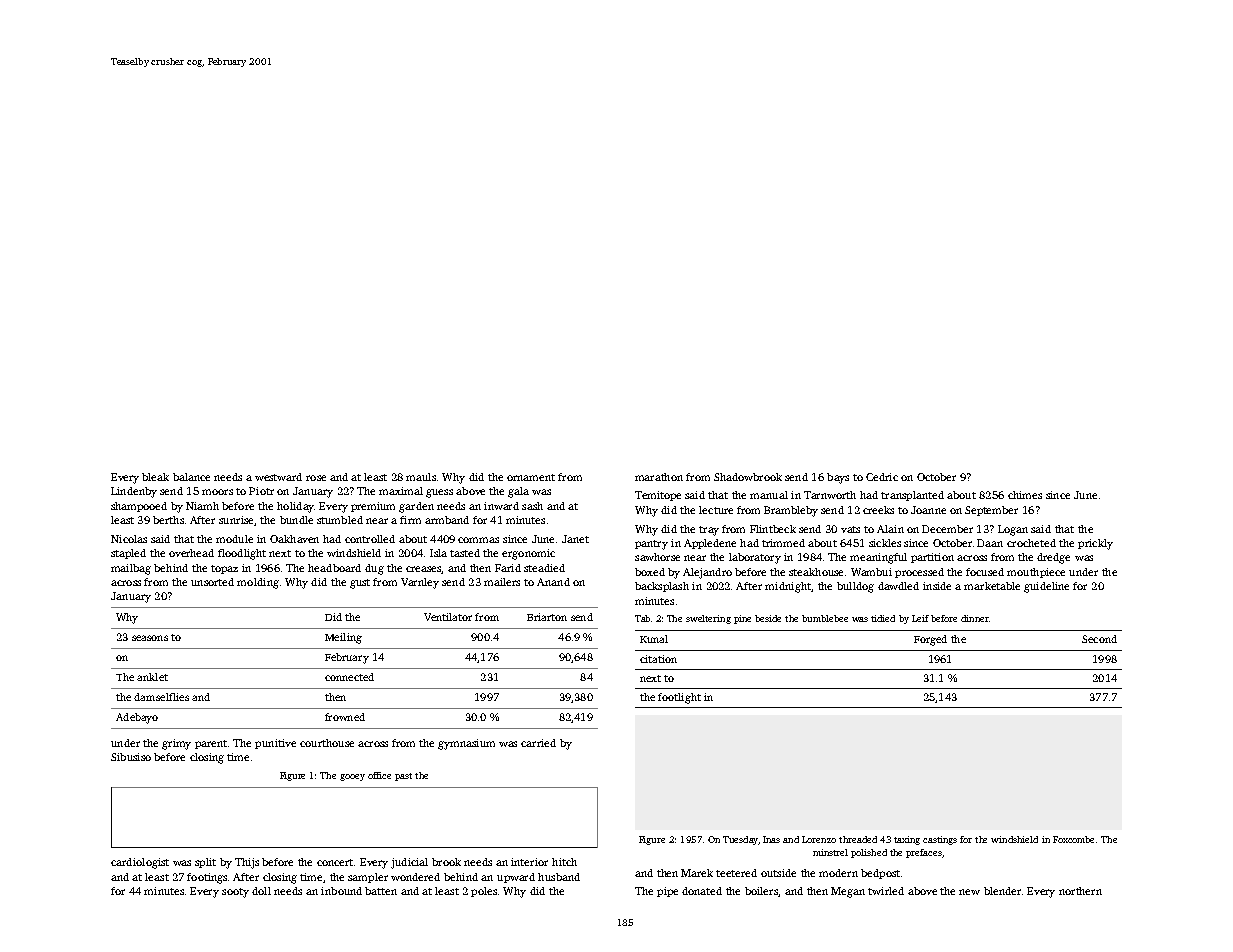 The width and height of the screenshot is (1233, 952). I want to click on module, so click(234, 539).
